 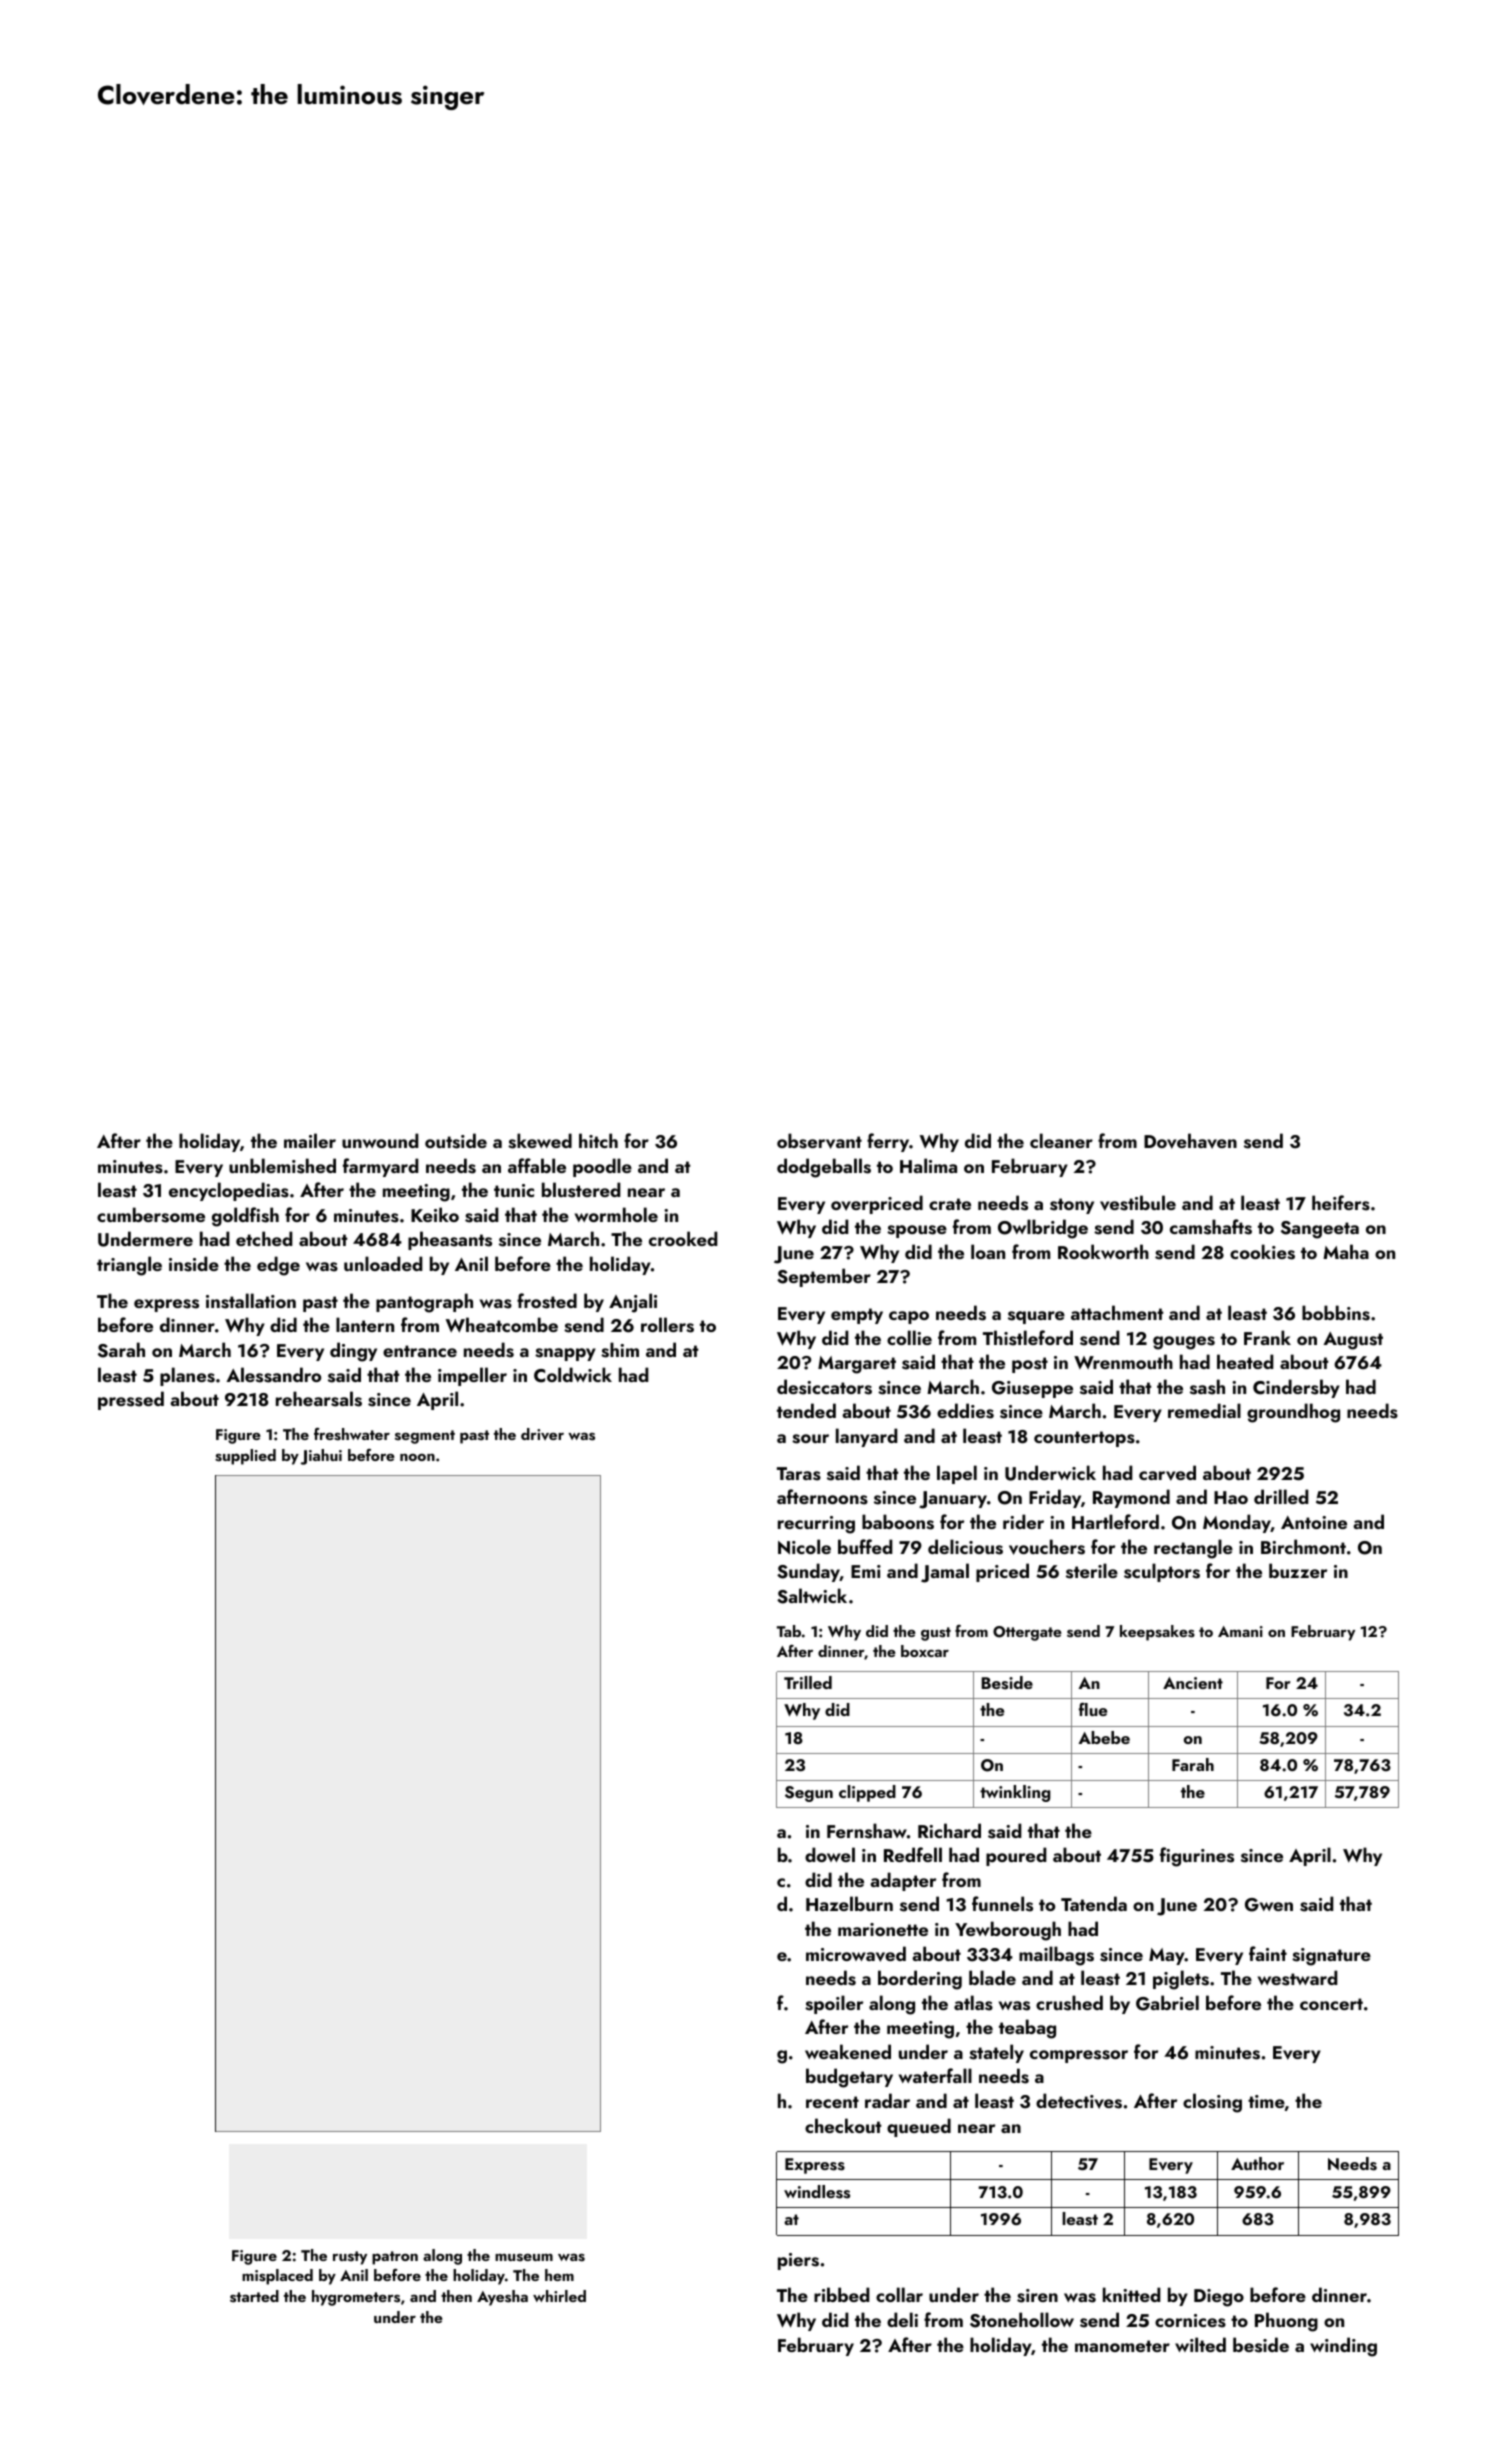 What do you see at coordinates (799, 1474) in the screenshot?
I see `Taras` at bounding box center [799, 1474].
